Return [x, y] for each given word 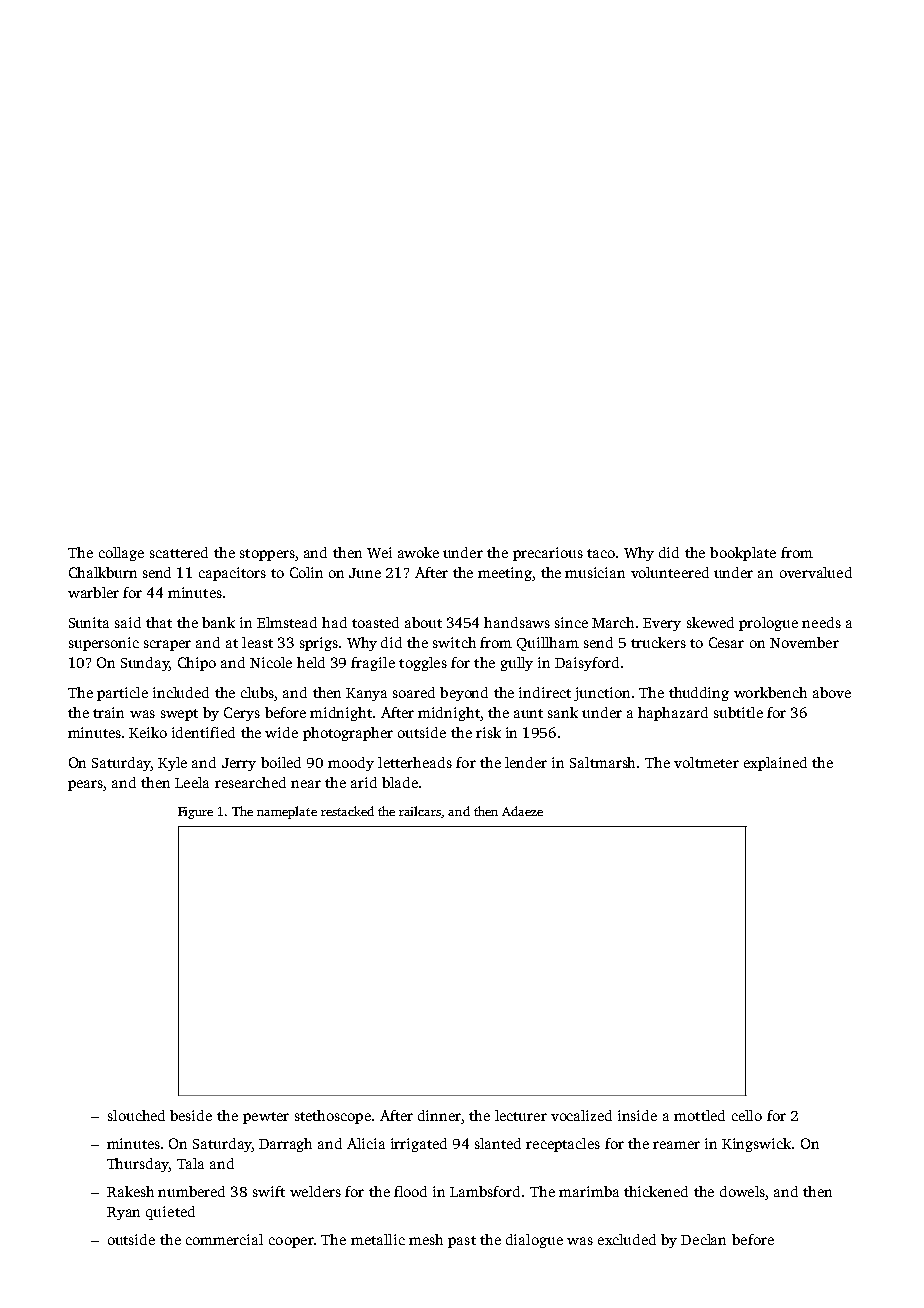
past [462, 1242]
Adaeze [522, 811]
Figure [195, 813]
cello [747, 1115]
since [571, 622]
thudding [699, 694]
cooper [291, 1242]
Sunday [145, 664]
